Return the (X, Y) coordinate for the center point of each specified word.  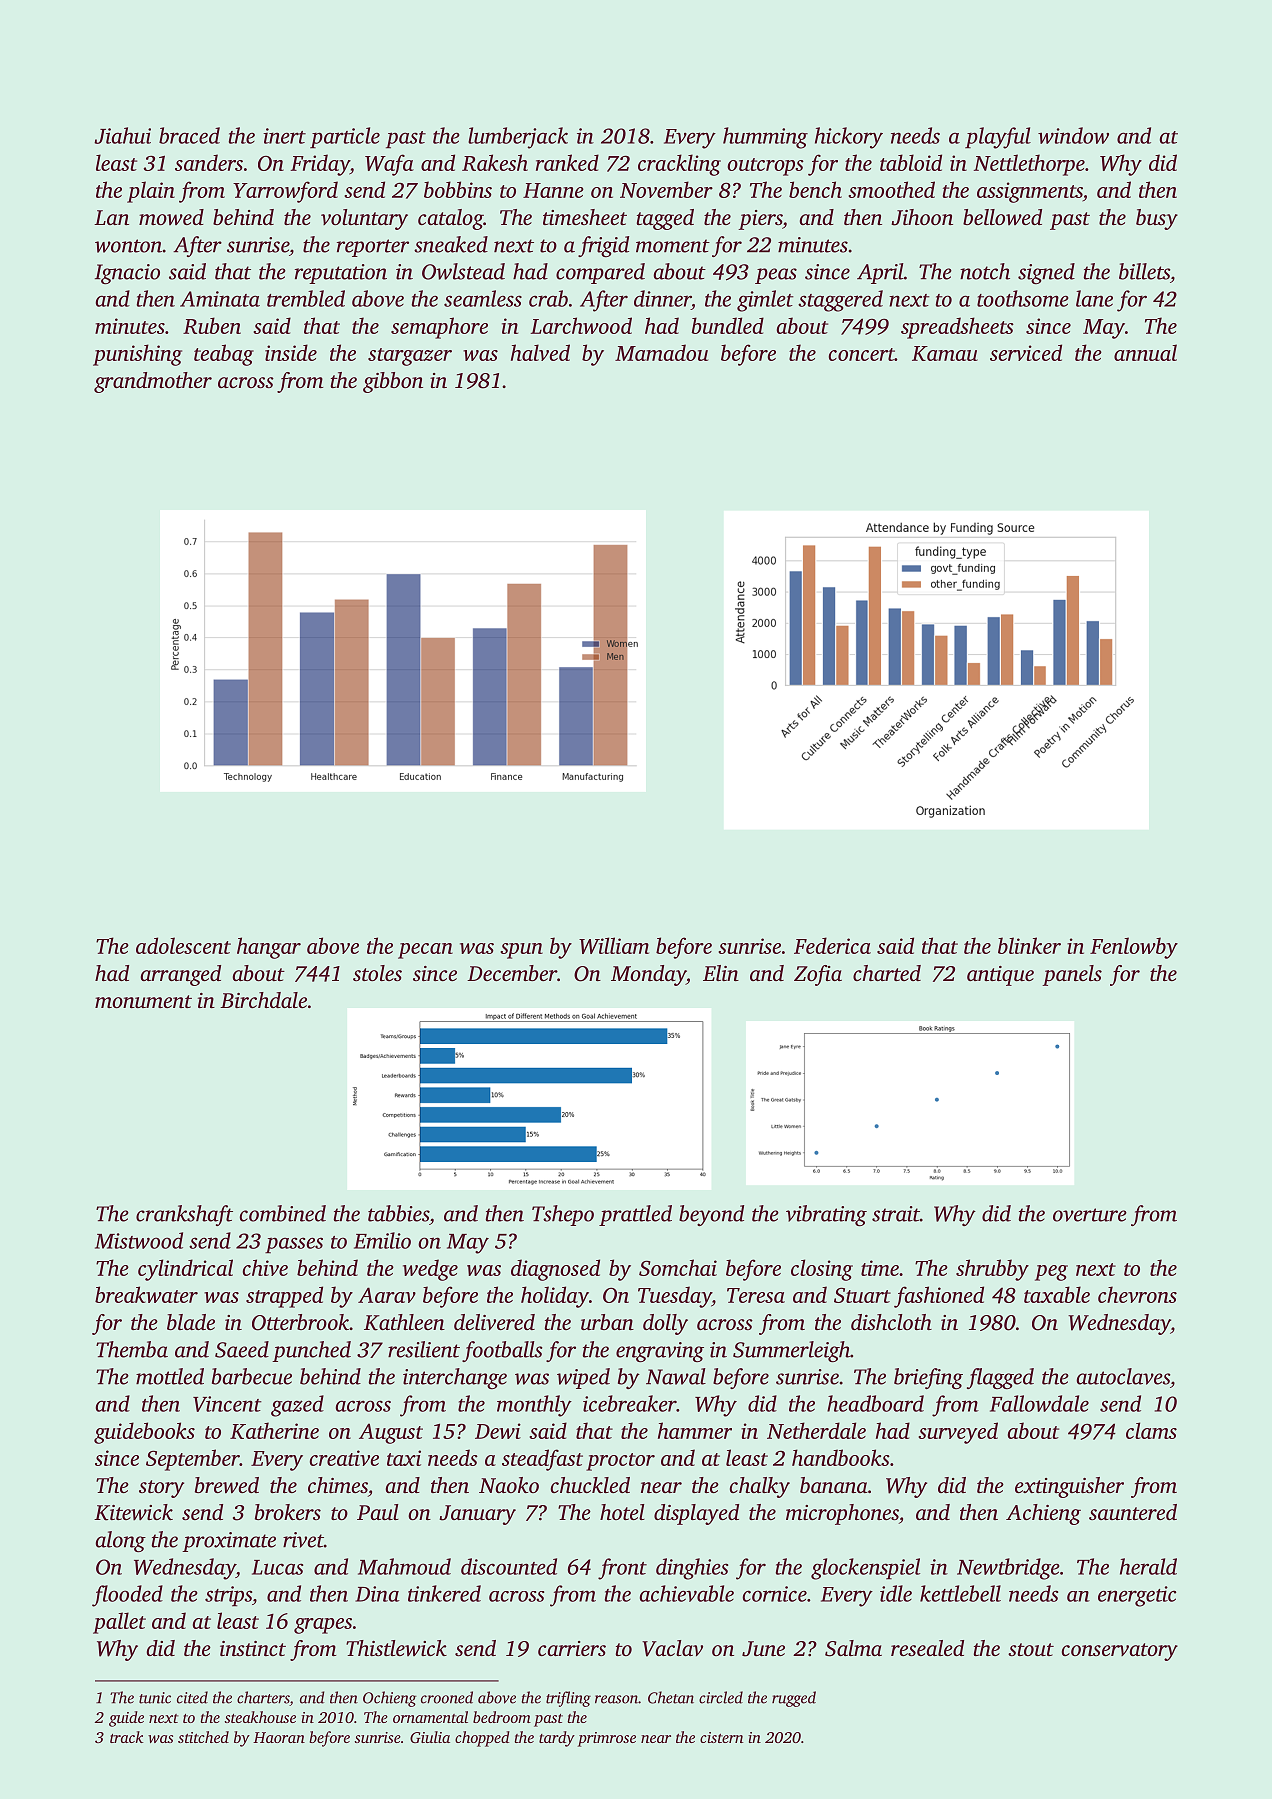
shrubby (992, 1270)
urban (607, 1322)
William (614, 945)
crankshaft (184, 1215)
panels (1072, 975)
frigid (603, 246)
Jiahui (122, 135)
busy (1157, 219)
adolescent (183, 945)
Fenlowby (1134, 948)
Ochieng (390, 1699)
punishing (137, 355)
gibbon (393, 382)
